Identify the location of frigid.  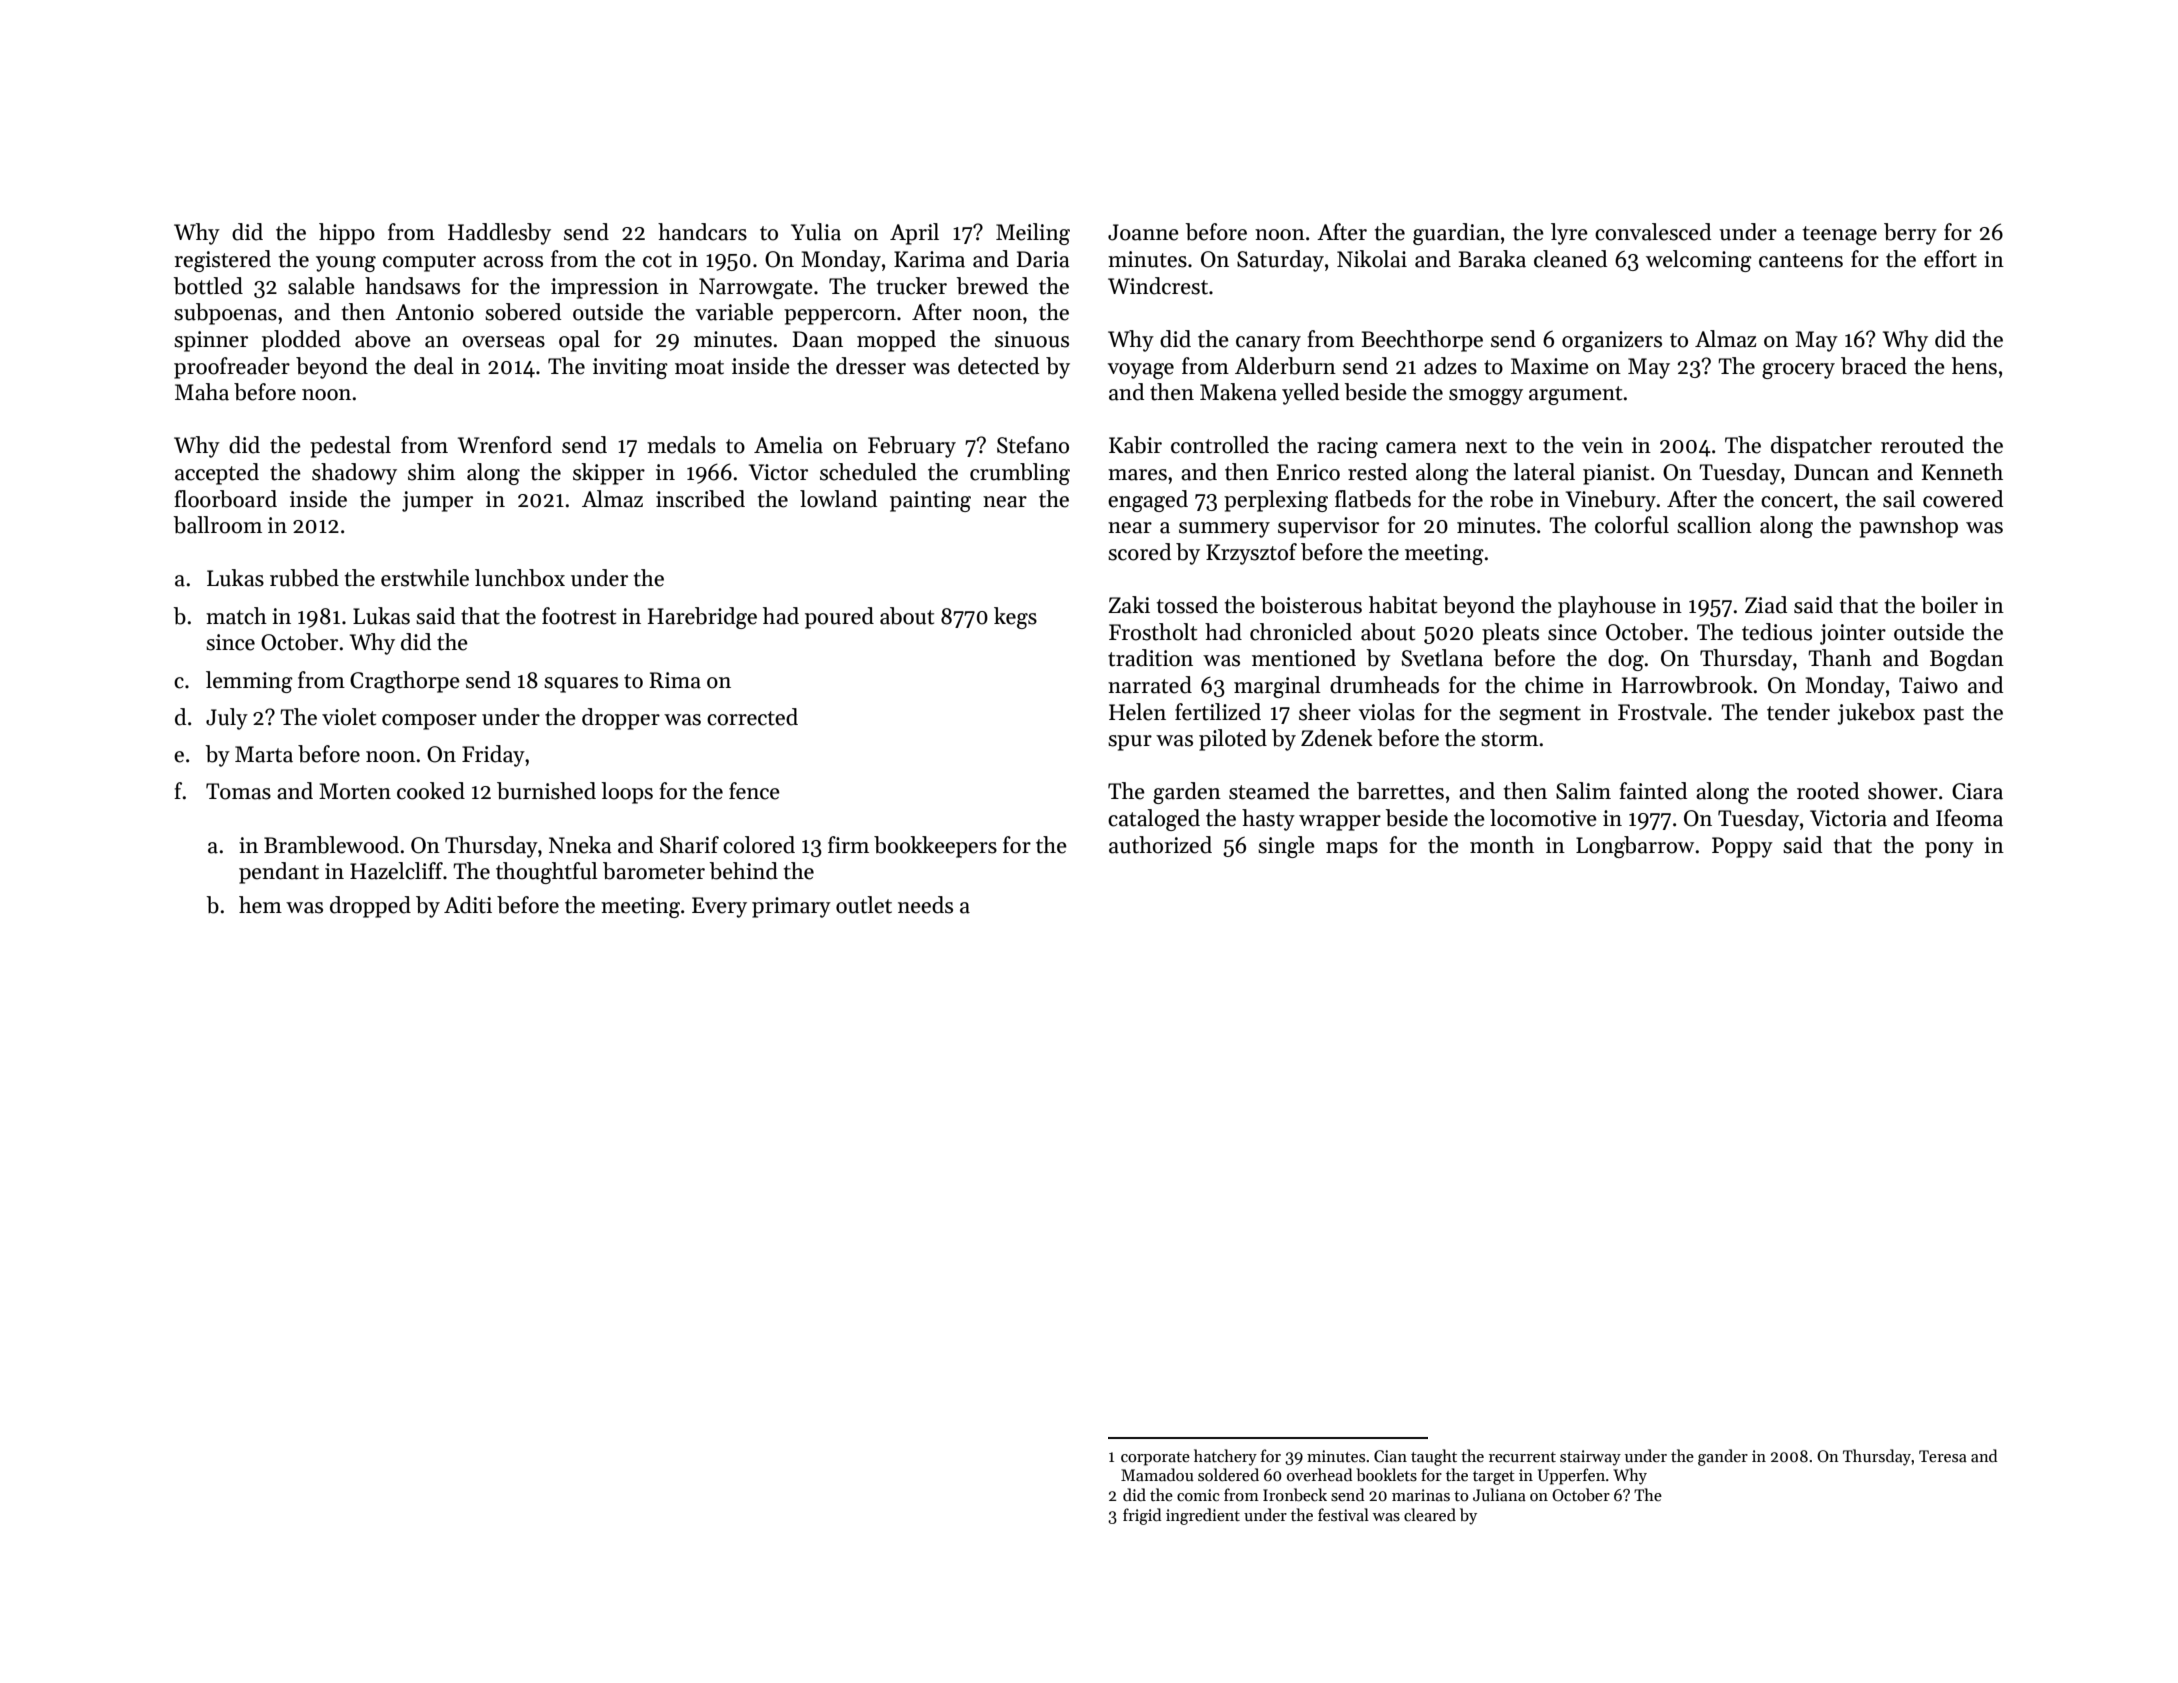
(1142, 1516).
